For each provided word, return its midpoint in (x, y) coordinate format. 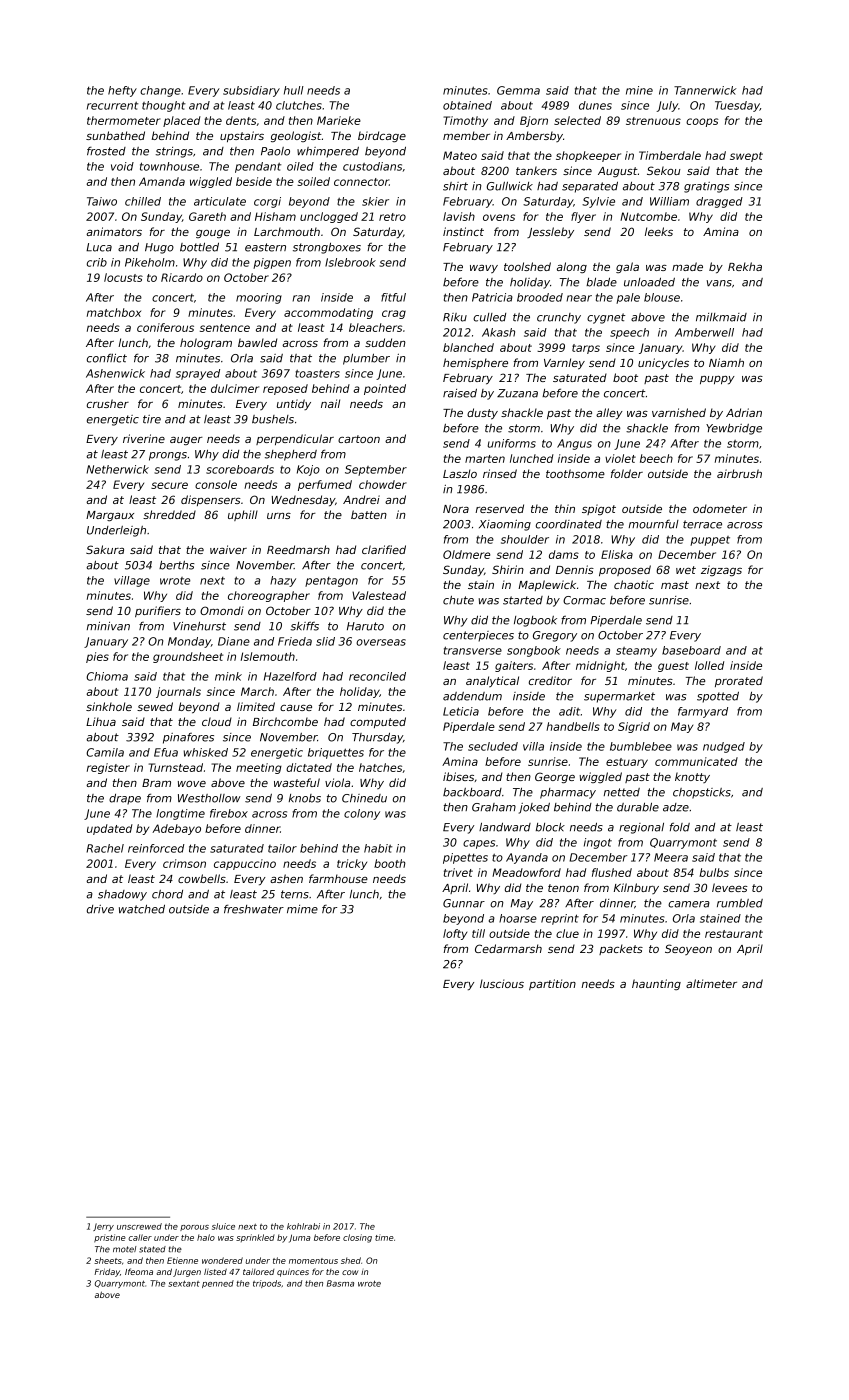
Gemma (518, 90)
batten (369, 514)
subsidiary (251, 91)
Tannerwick (705, 90)
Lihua (101, 721)
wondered (222, 1260)
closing (357, 1238)
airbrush (739, 473)
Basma (340, 1283)
